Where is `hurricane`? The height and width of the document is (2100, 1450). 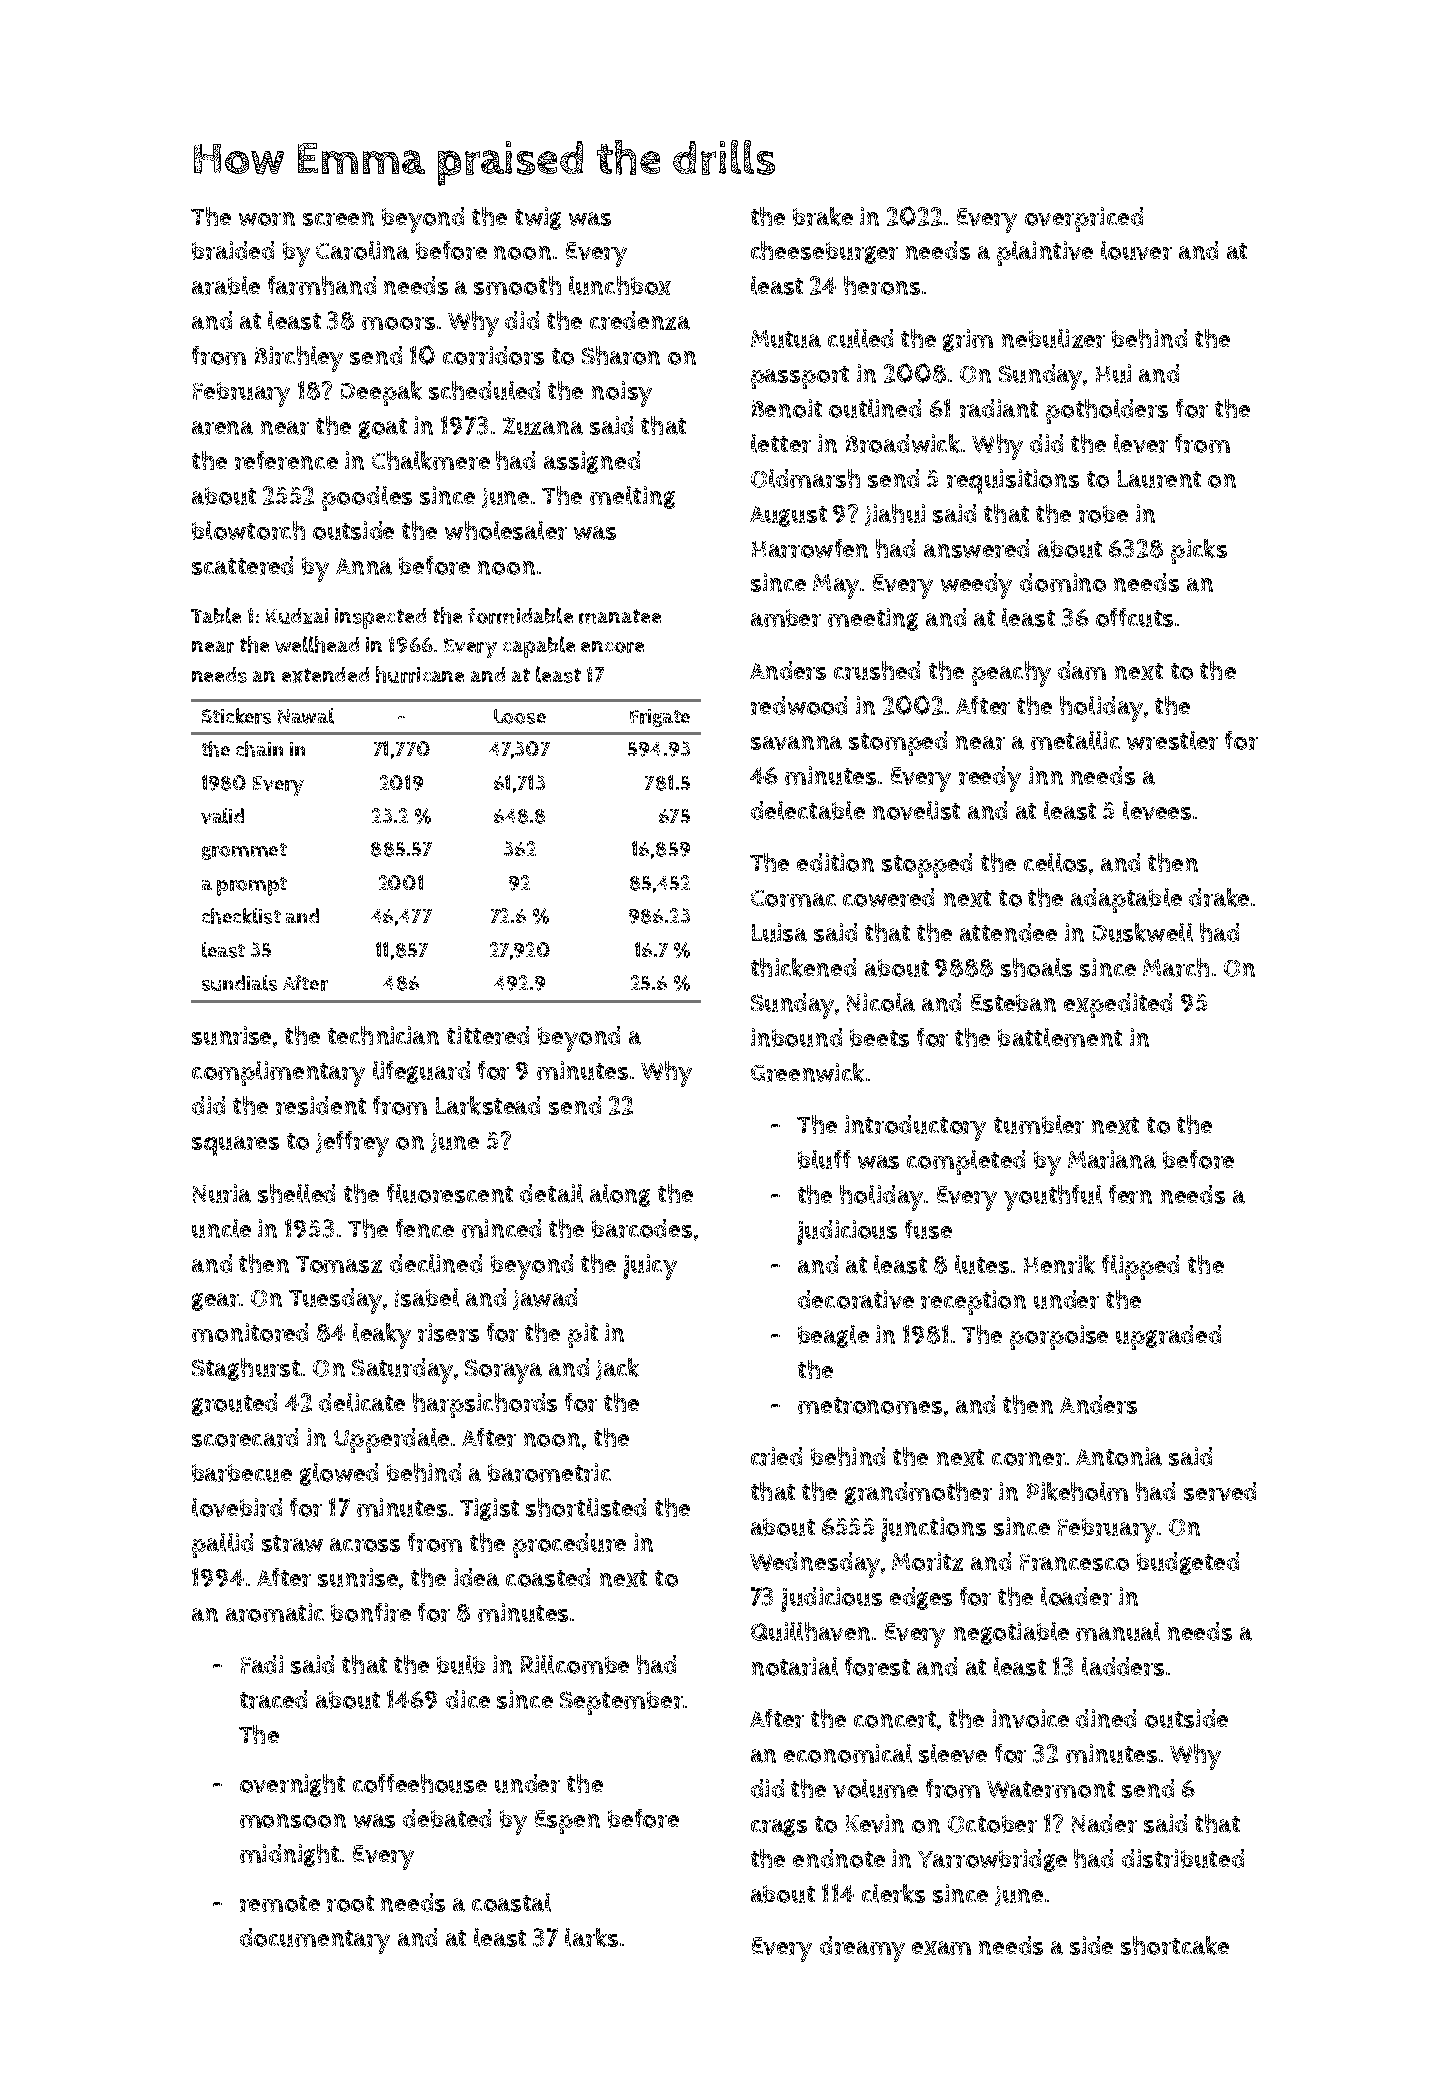
hurricane is located at coordinates (420, 674).
